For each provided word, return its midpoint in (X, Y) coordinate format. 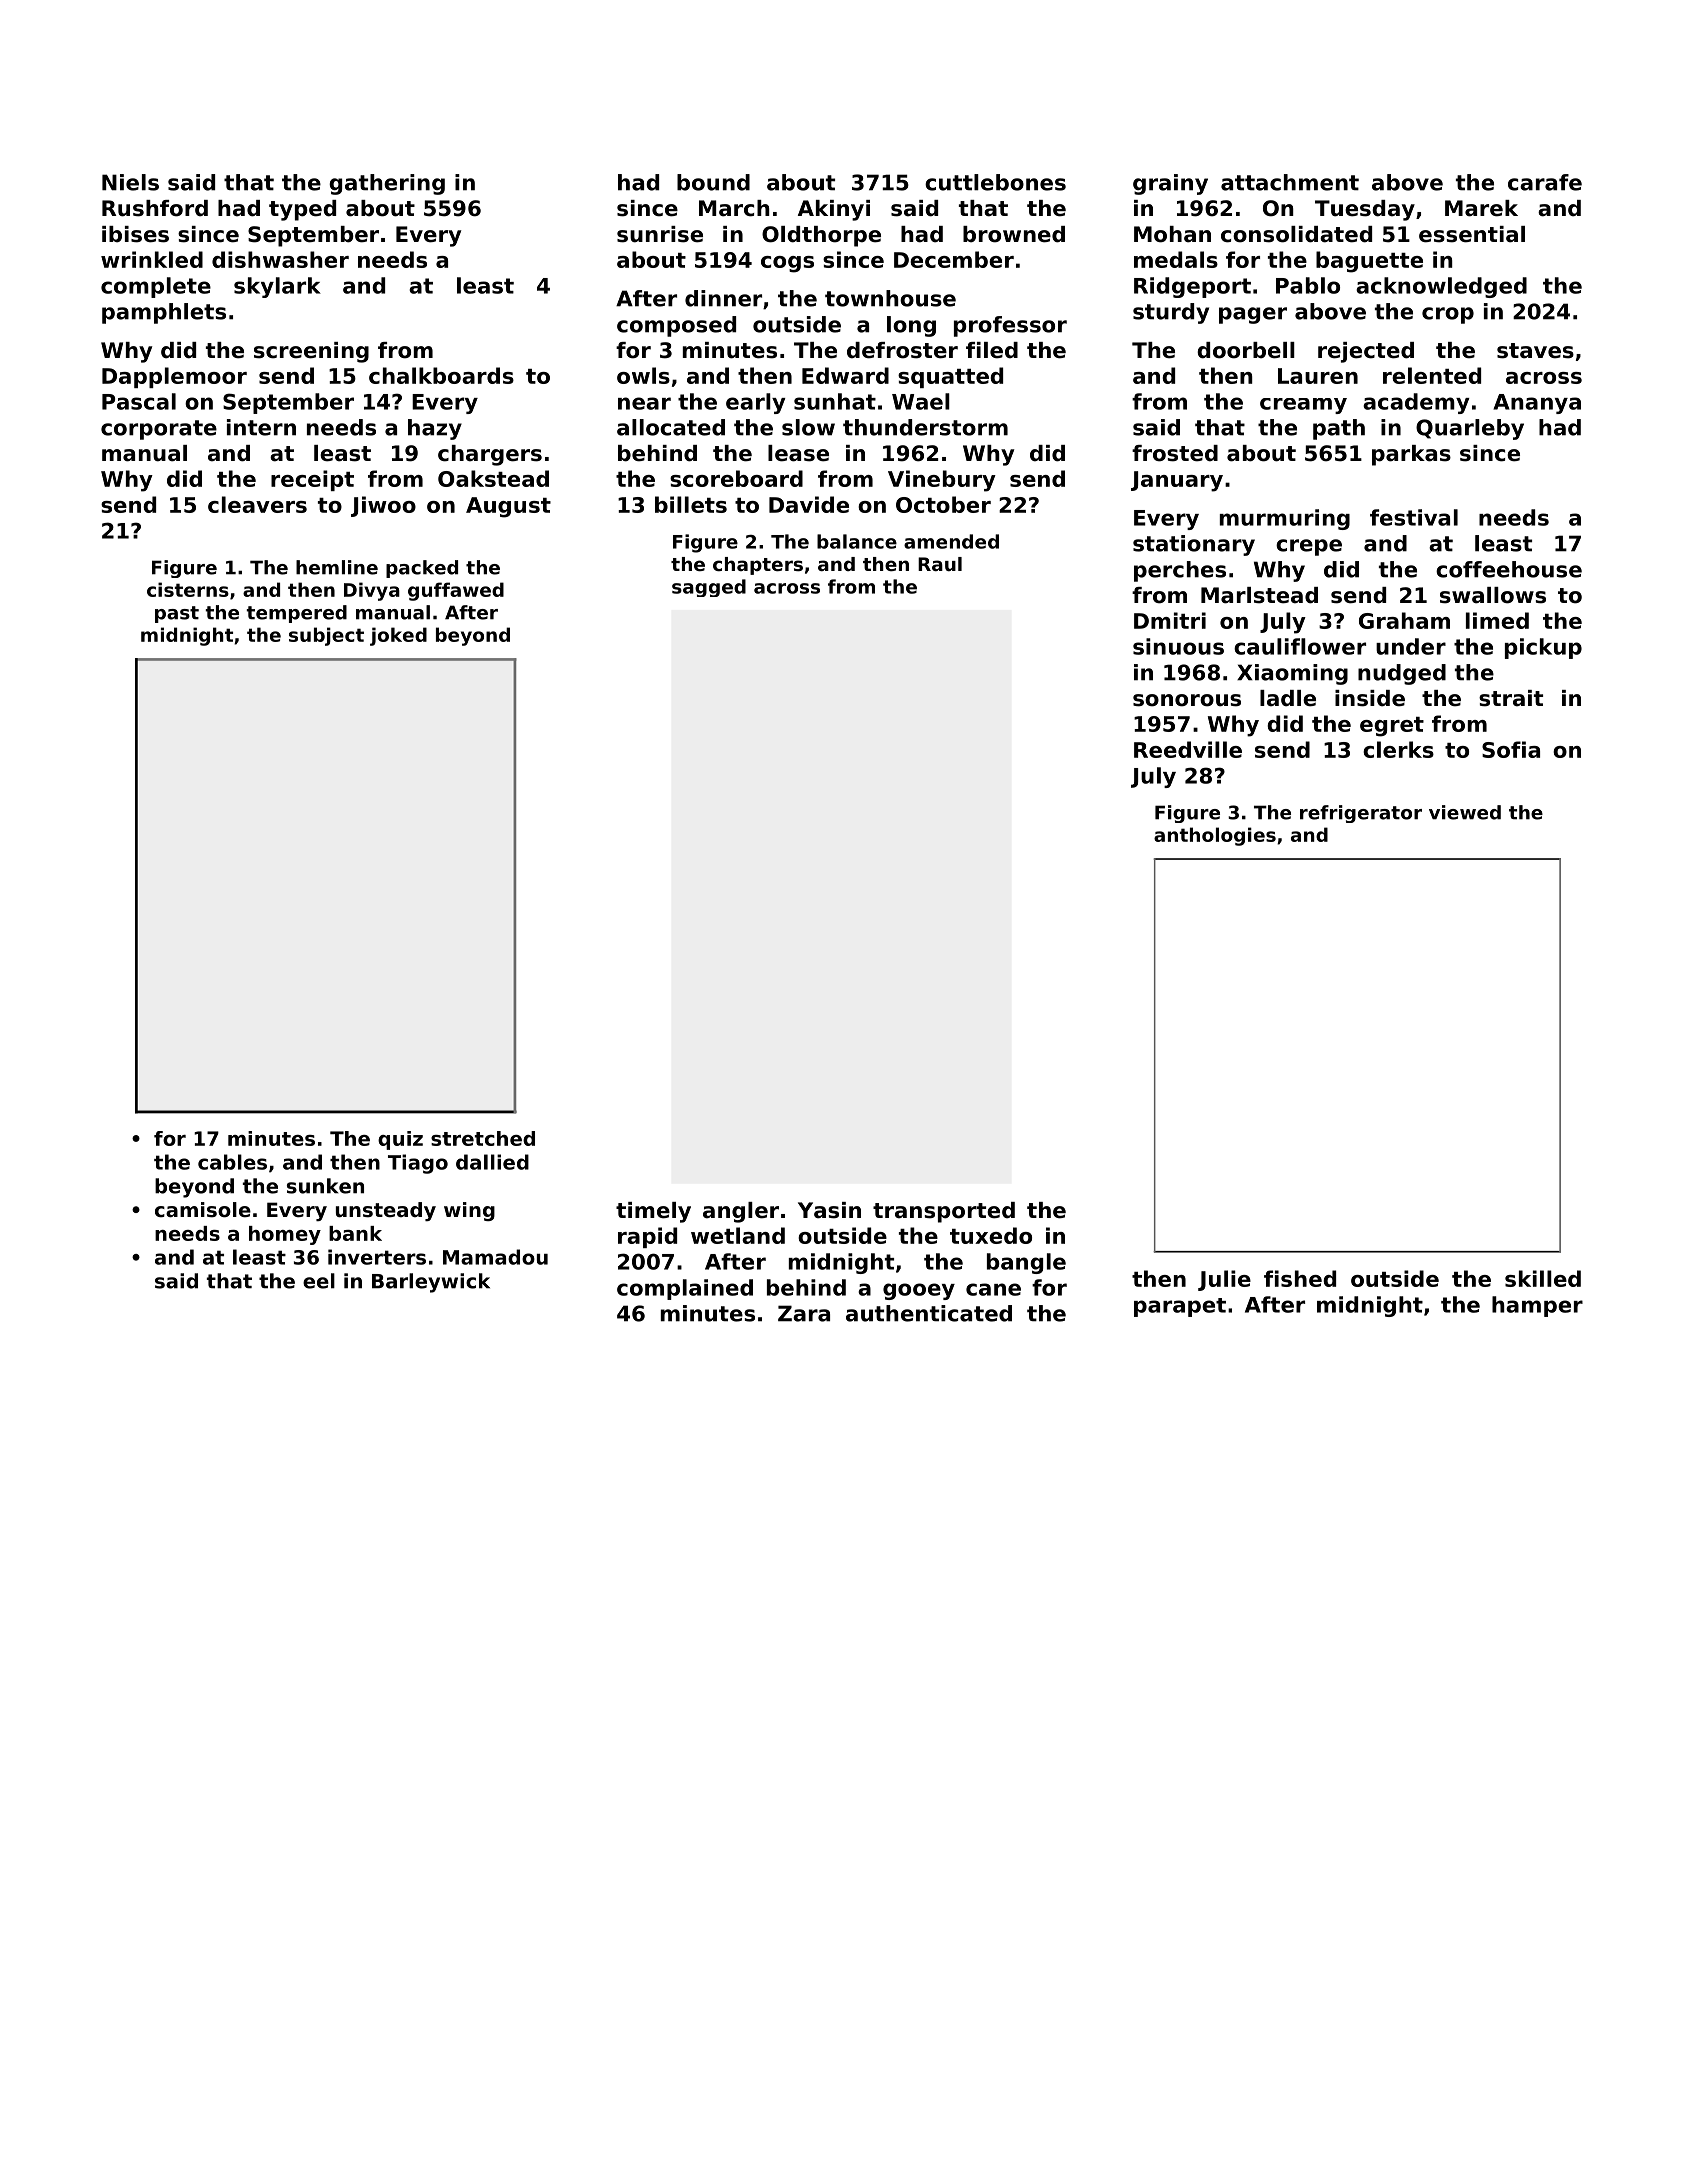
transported (944, 1212)
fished (1300, 1278)
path (1339, 429)
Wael (921, 401)
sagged (709, 588)
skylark (277, 287)
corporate (159, 430)
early (755, 403)
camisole (203, 1210)
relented (1432, 375)
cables (232, 1162)
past (177, 614)
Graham (1404, 620)
